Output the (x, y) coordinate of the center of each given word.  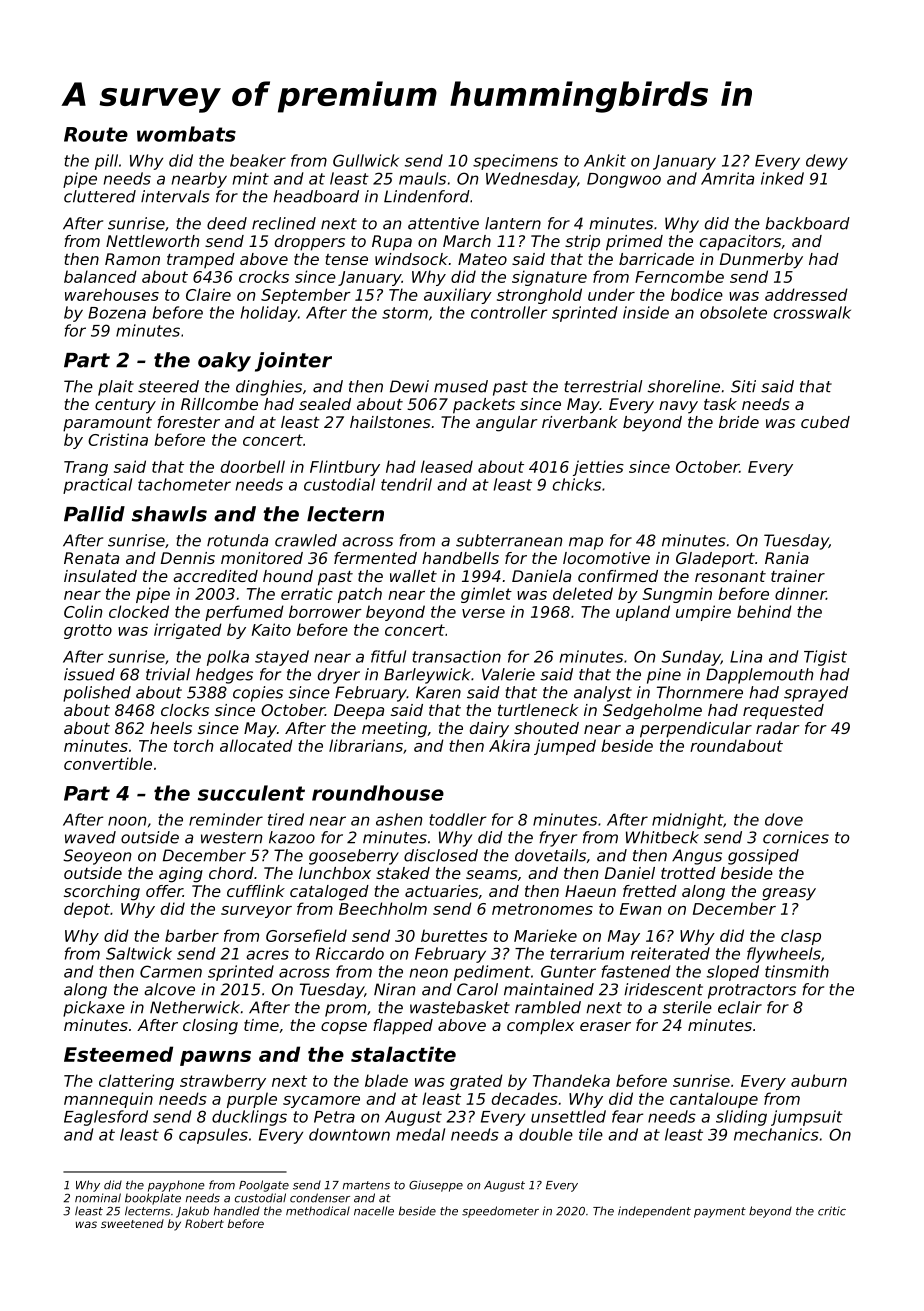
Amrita (727, 178)
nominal (98, 1198)
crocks (264, 276)
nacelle (374, 1211)
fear (627, 1116)
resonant (730, 576)
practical (97, 486)
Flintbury (345, 468)
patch (360, 595)
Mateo (482, 259)
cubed (825, 422)
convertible (108, 763)
